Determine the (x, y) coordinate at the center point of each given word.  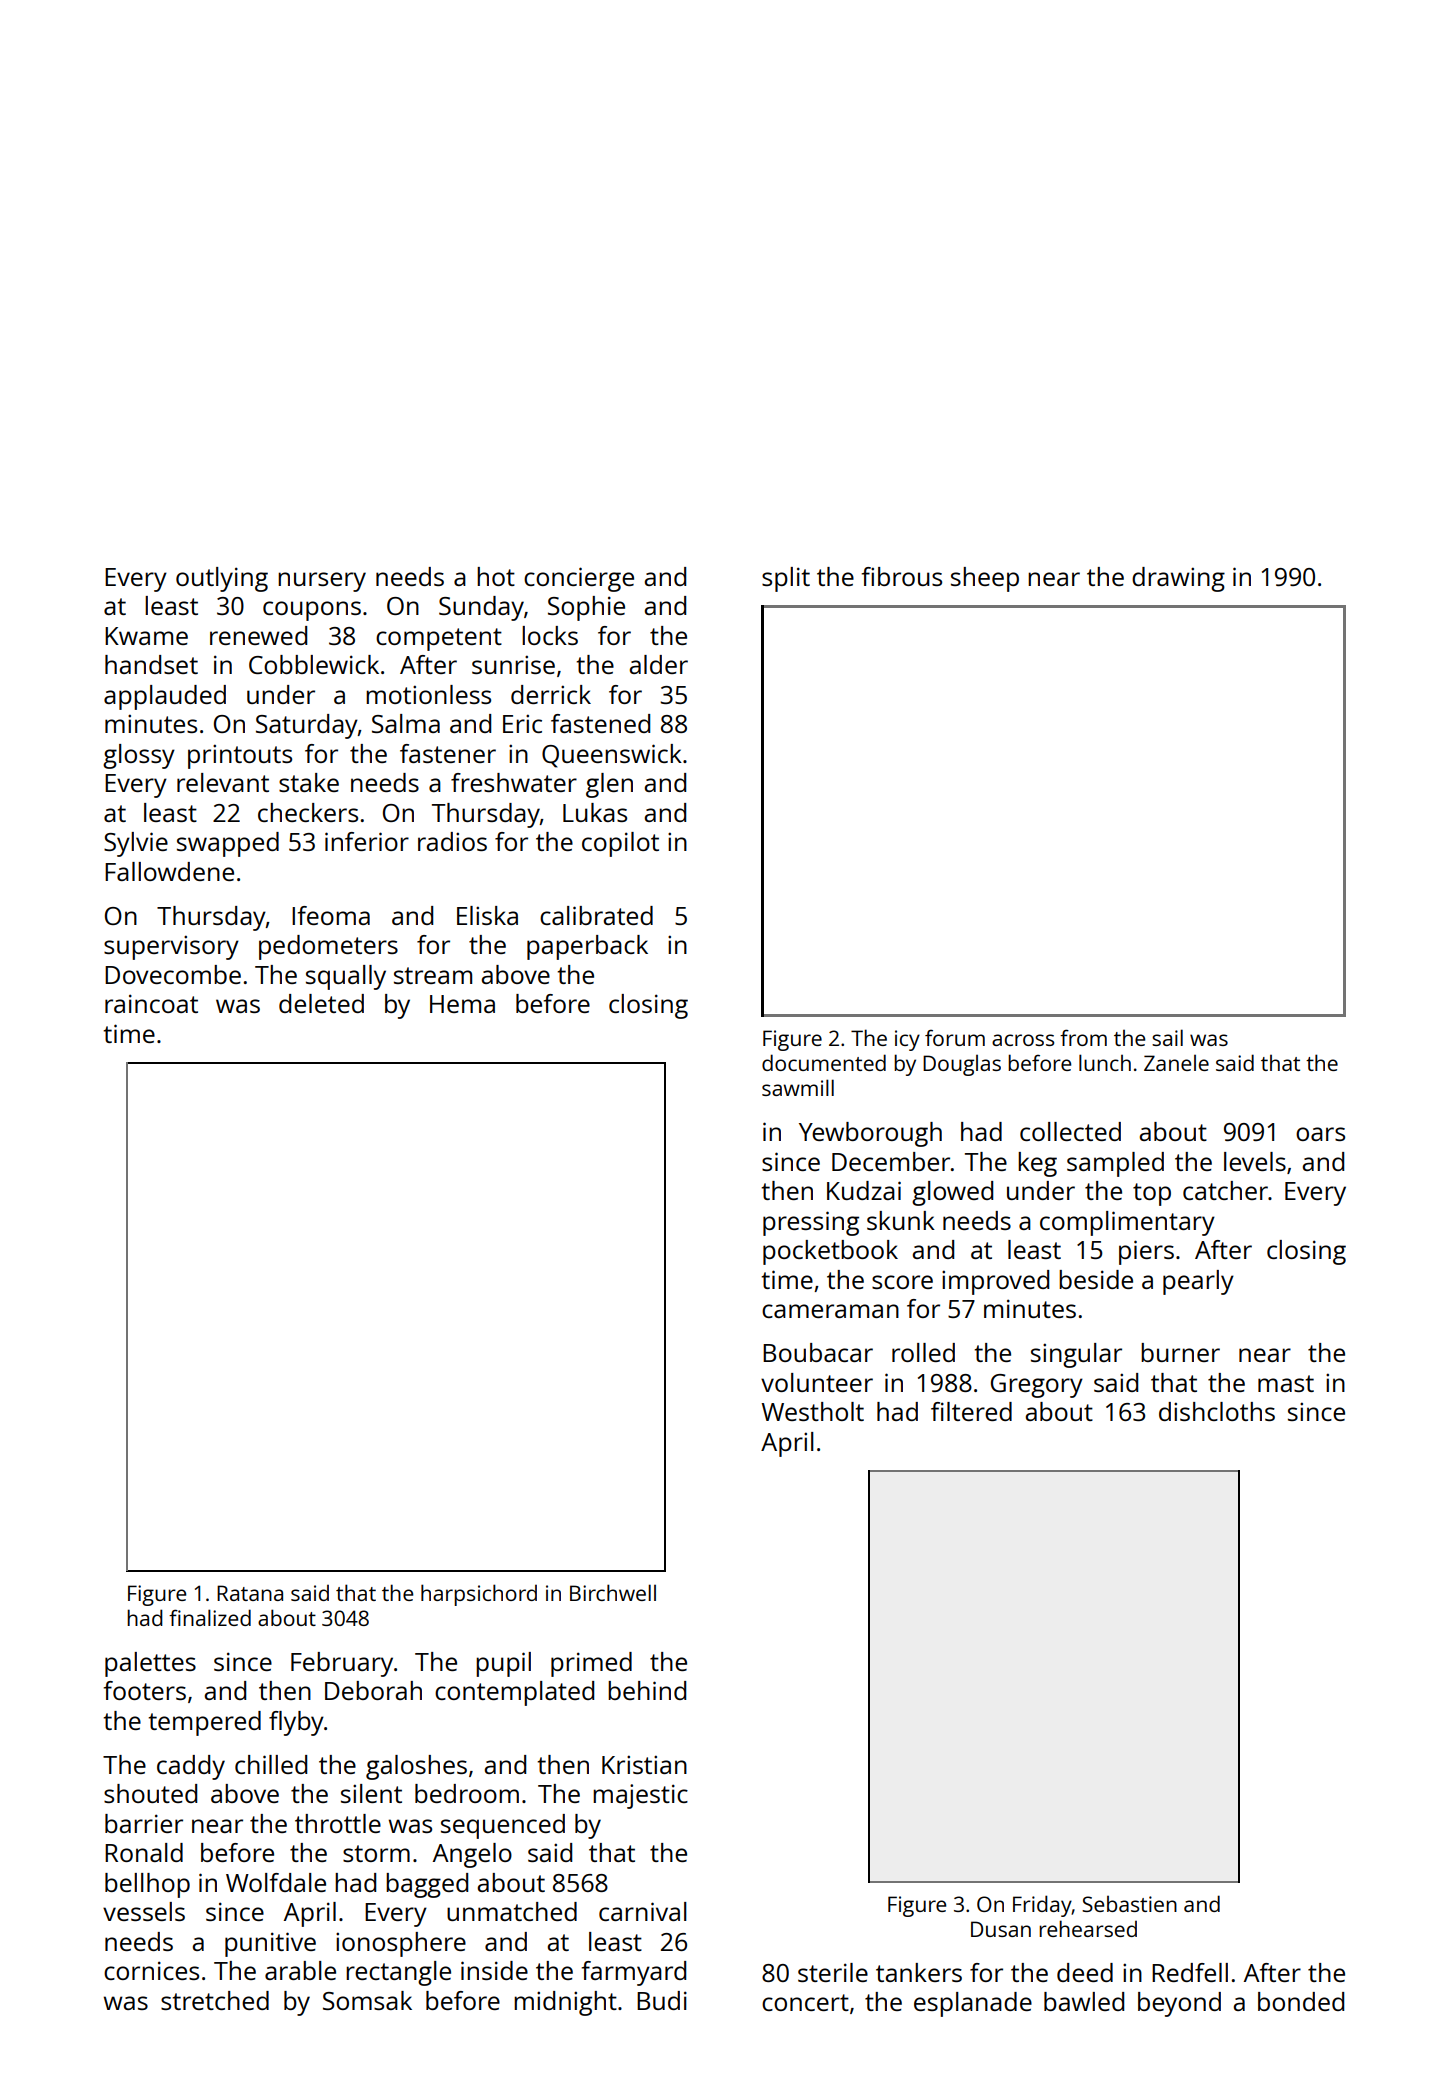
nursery (322, 582)
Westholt (812, 1411)
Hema (462, 1004)
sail (1167, 1037)
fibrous (901, 576)
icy (907, 1040)
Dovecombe (173, 974)
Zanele (1176, 1063)
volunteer (817, 1382)
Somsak (367, 2000)
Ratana (250, 1593)
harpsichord (479, 1595)
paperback (587, 947)
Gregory (1037, 1386)
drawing (1178, 579)
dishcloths (1217, 1411)
